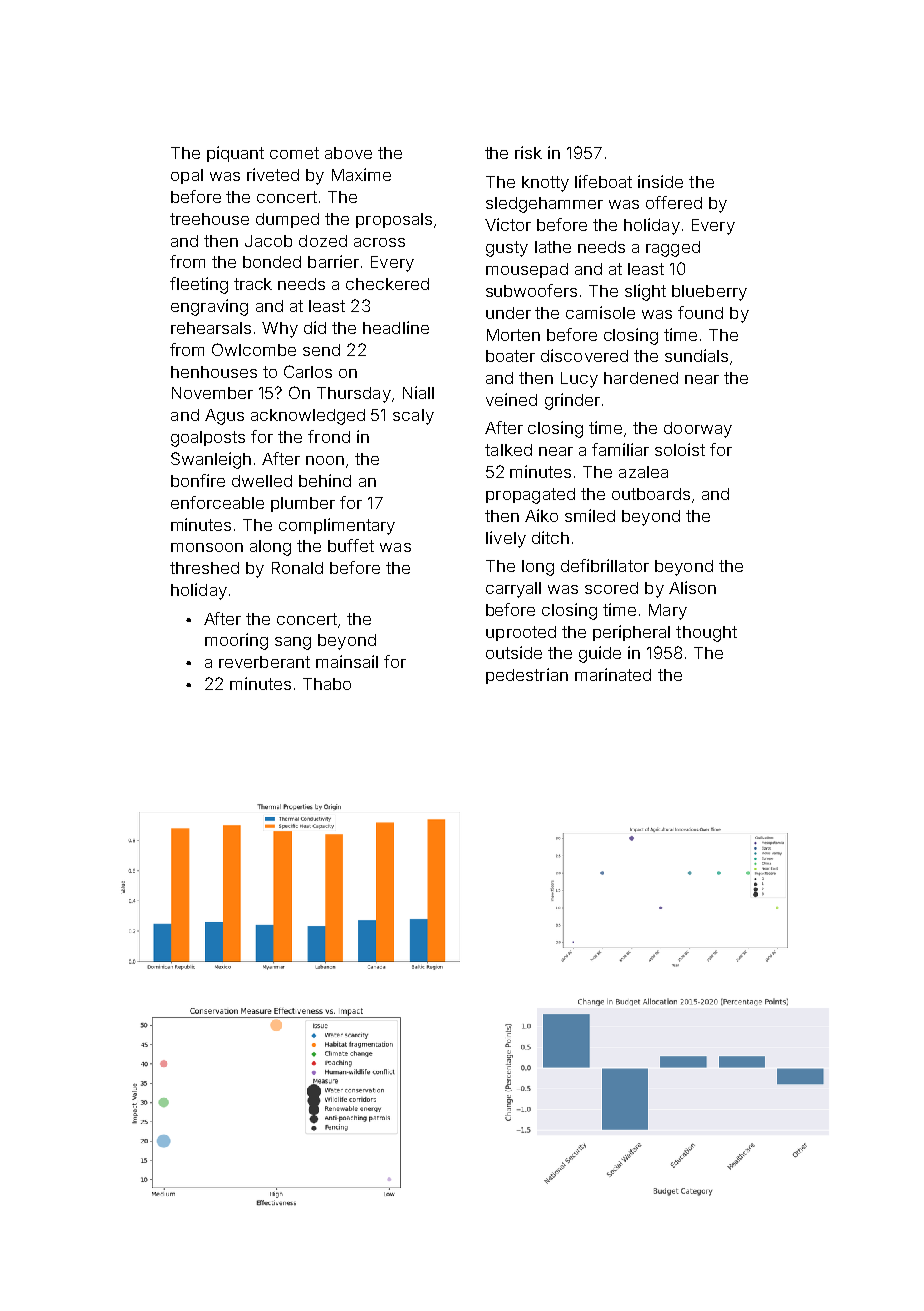 Image resolution: width=924 pixels, height=1311 pixels. Describe the element at coordinates (643, 472) in the screenshot. I see `azalea` at that location.
